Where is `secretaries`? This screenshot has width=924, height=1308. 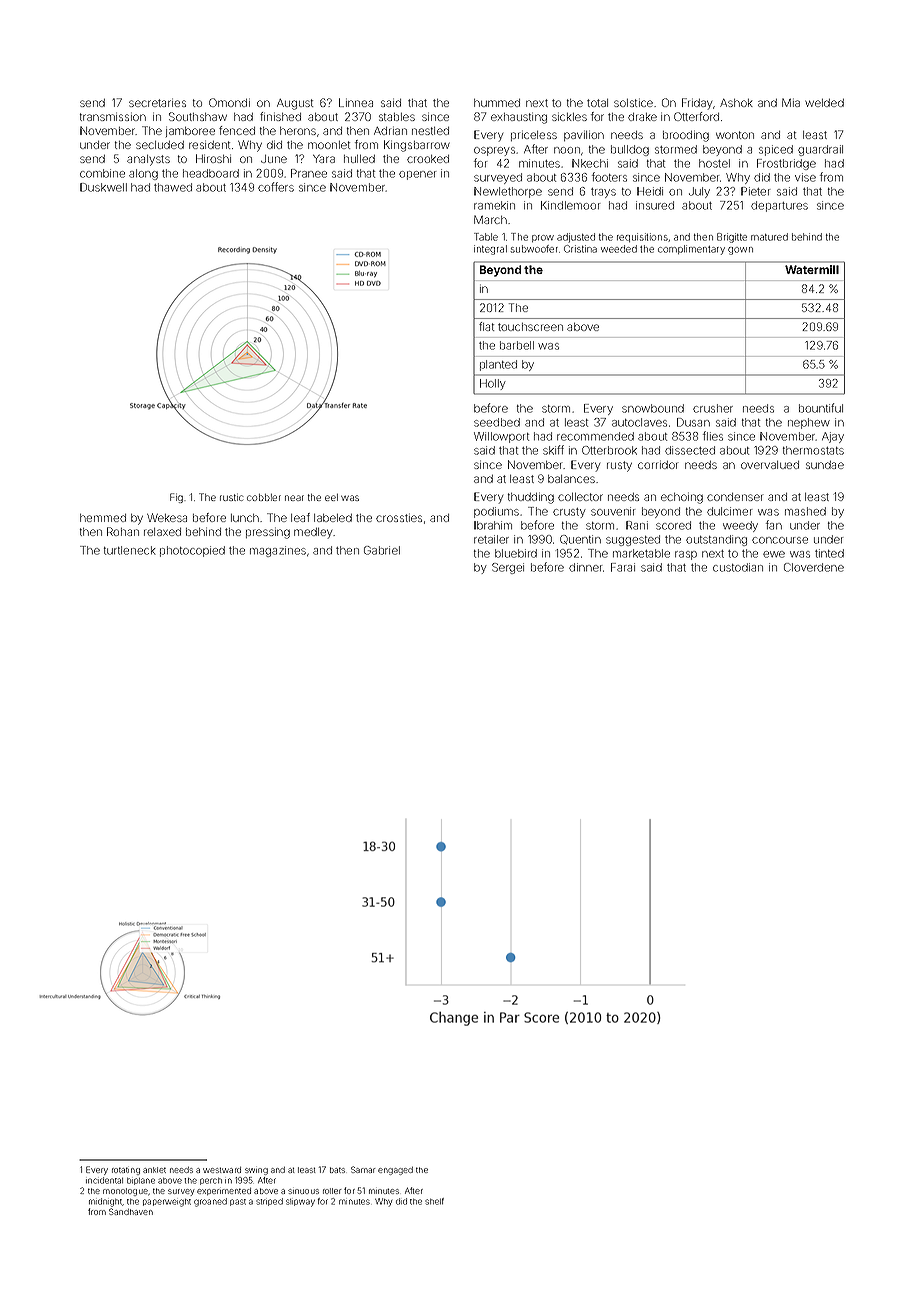 secretaries is located at coordinates (157, 102).
